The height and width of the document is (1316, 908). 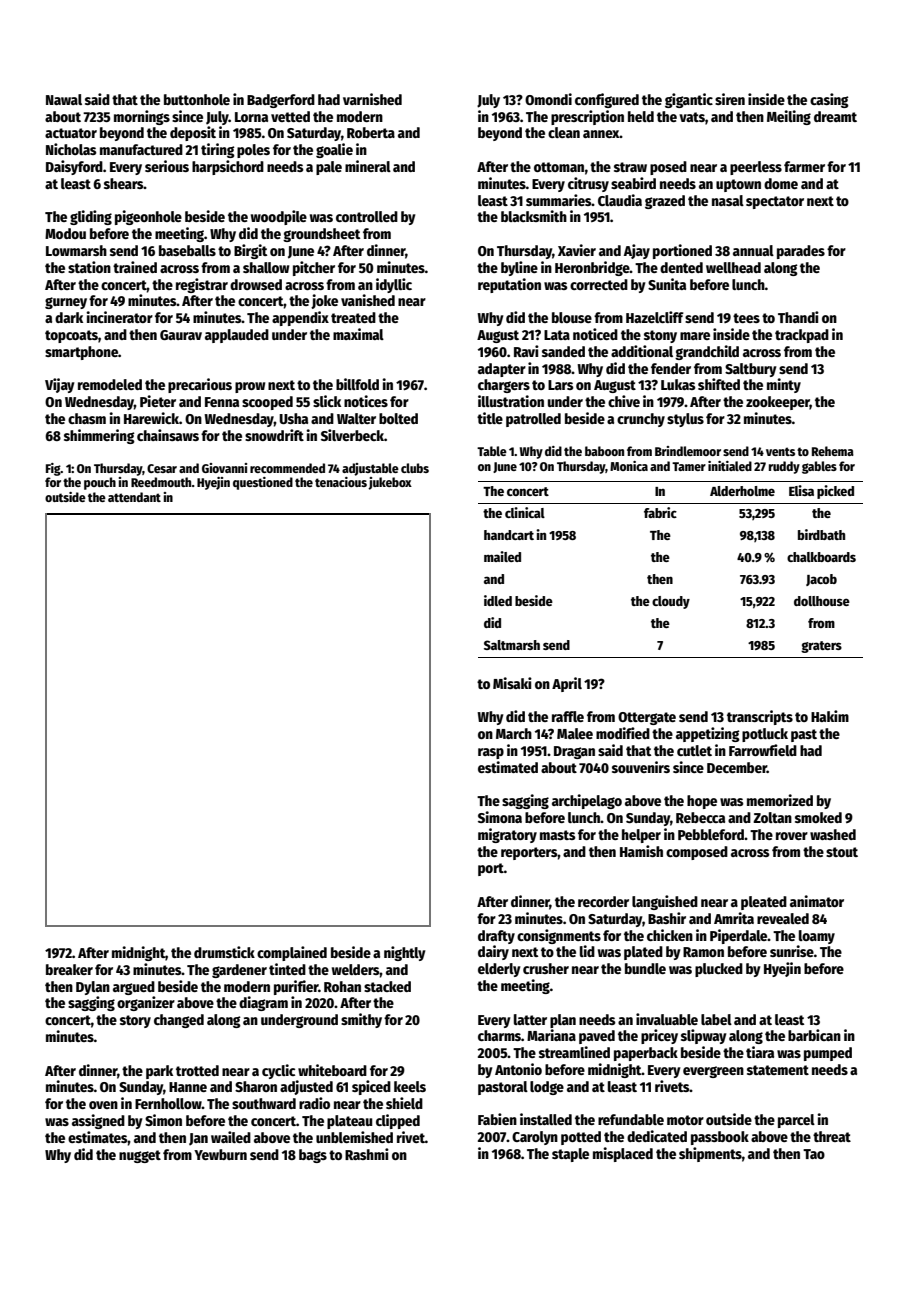 What do you see at coordinates (796, 1121) in the document?
I see `parcel` at bounding box center [796, 1121].
